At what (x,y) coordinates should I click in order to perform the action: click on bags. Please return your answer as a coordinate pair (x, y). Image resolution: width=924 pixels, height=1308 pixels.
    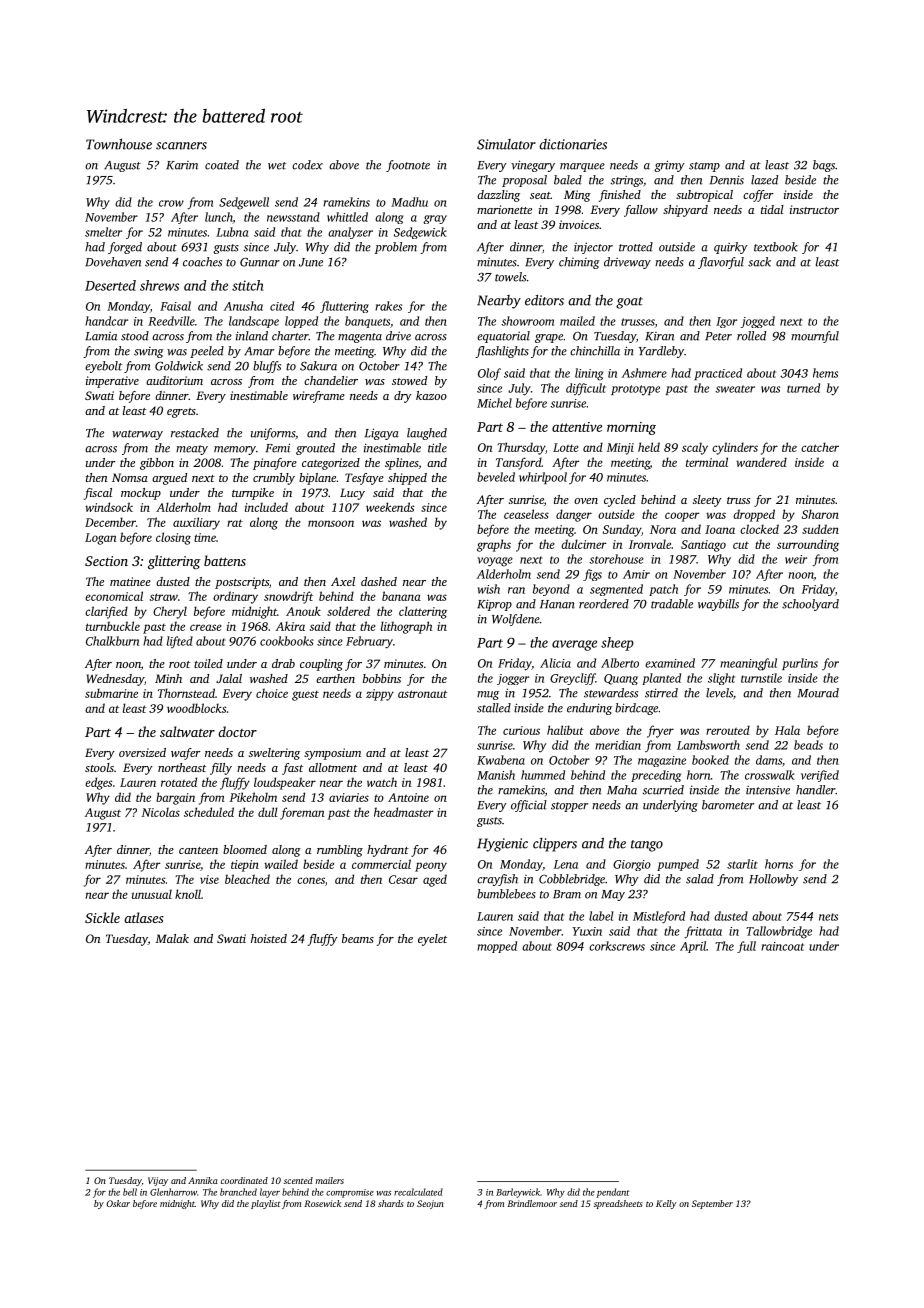
    Looking at the image, I should click on (824, 166).
